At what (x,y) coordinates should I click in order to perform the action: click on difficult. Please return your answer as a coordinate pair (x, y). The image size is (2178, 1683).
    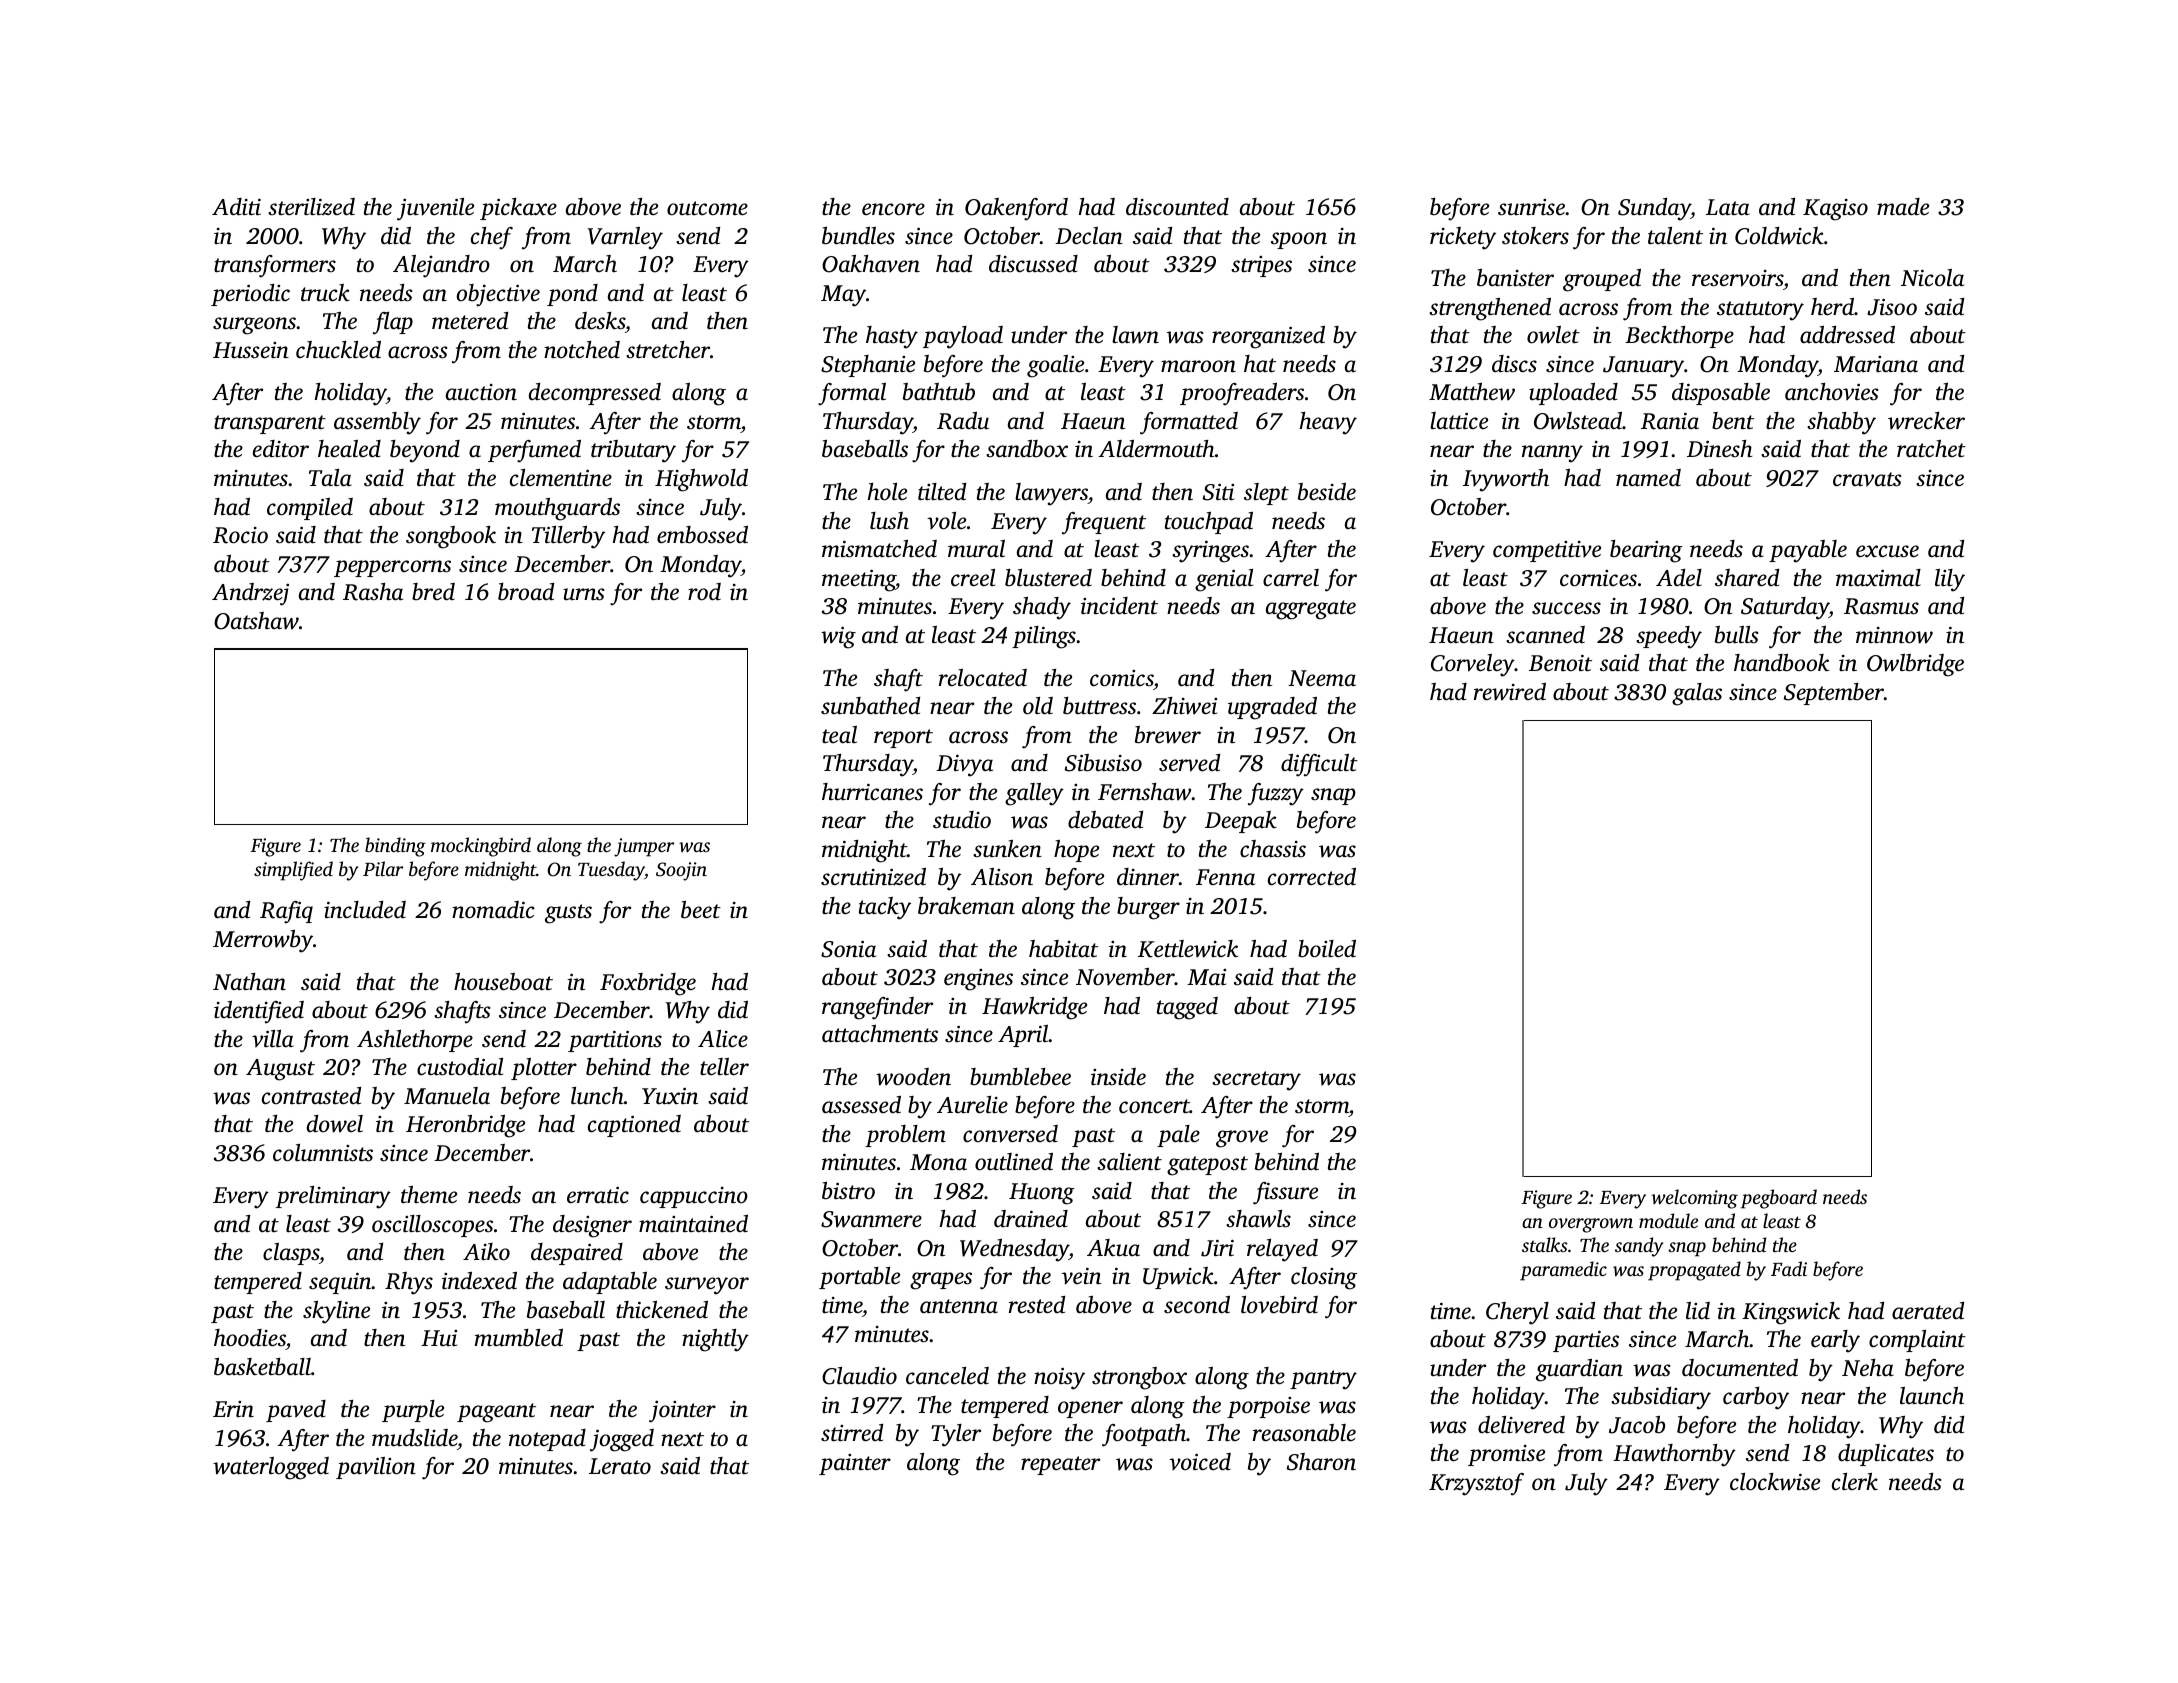
    Looking at the image, I should click on (1319, 765).
